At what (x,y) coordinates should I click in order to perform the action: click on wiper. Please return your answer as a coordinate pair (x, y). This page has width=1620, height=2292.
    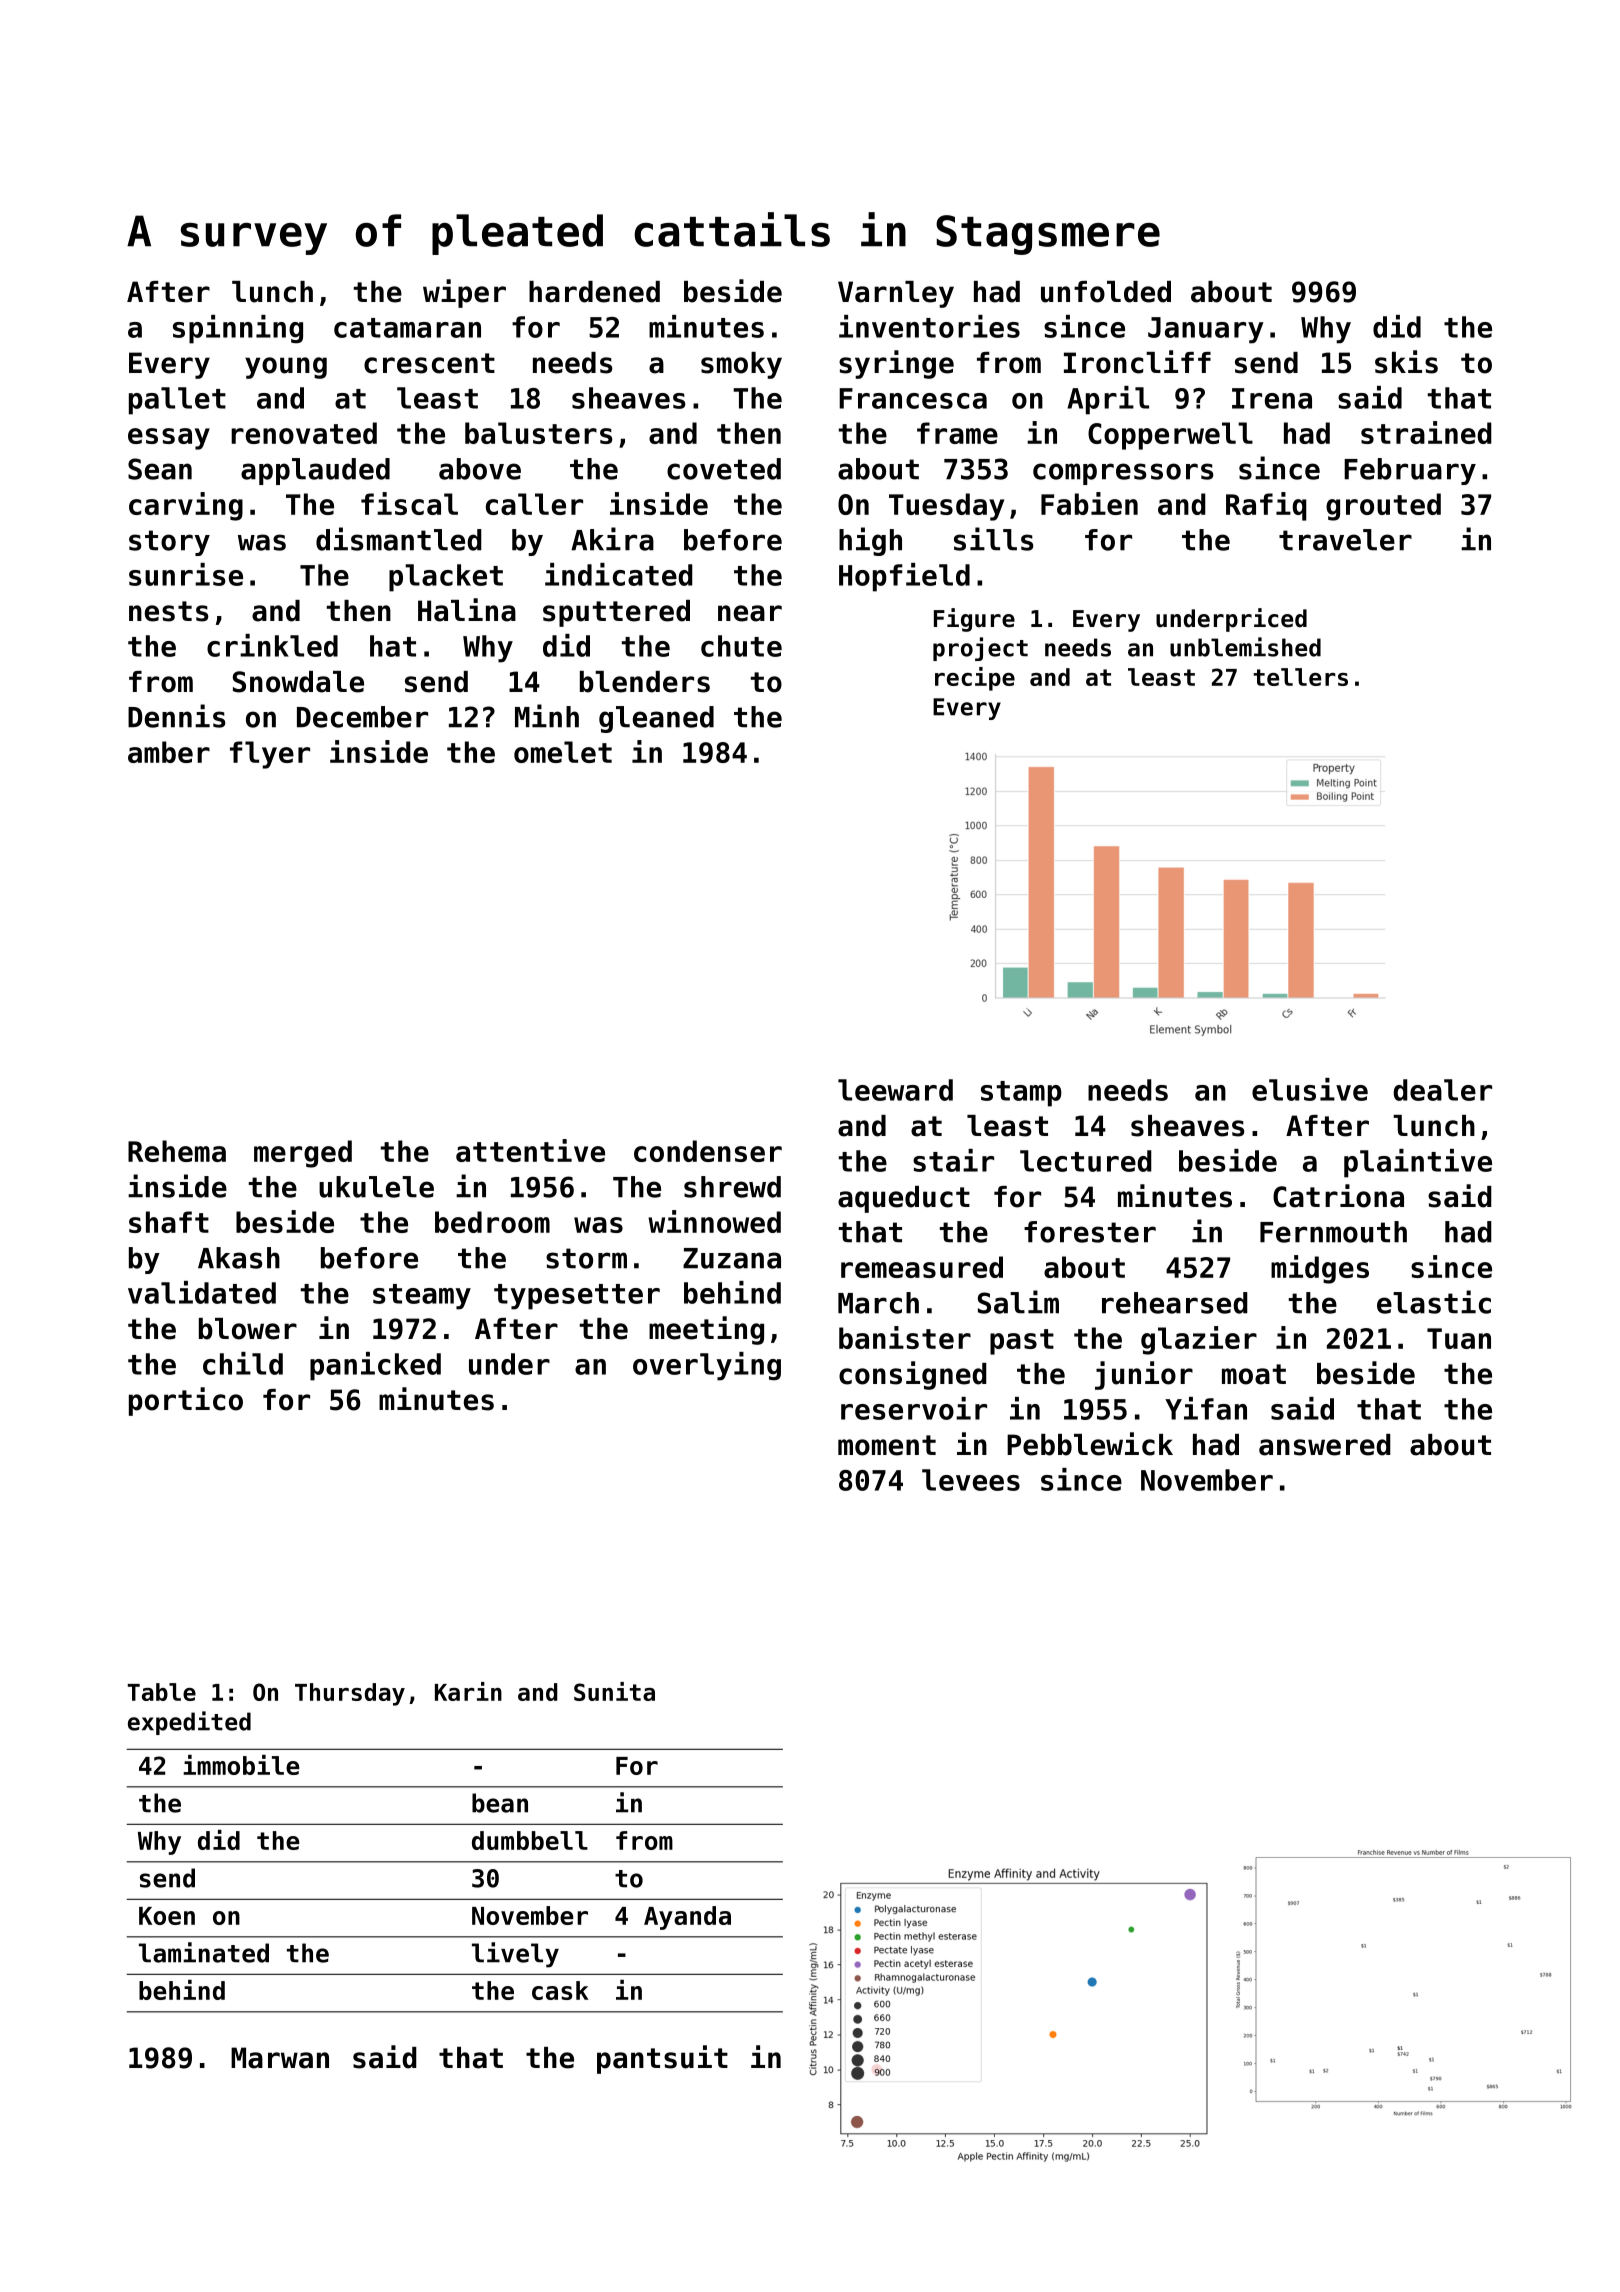
    Looking at the image, I should click on (464, 293).
